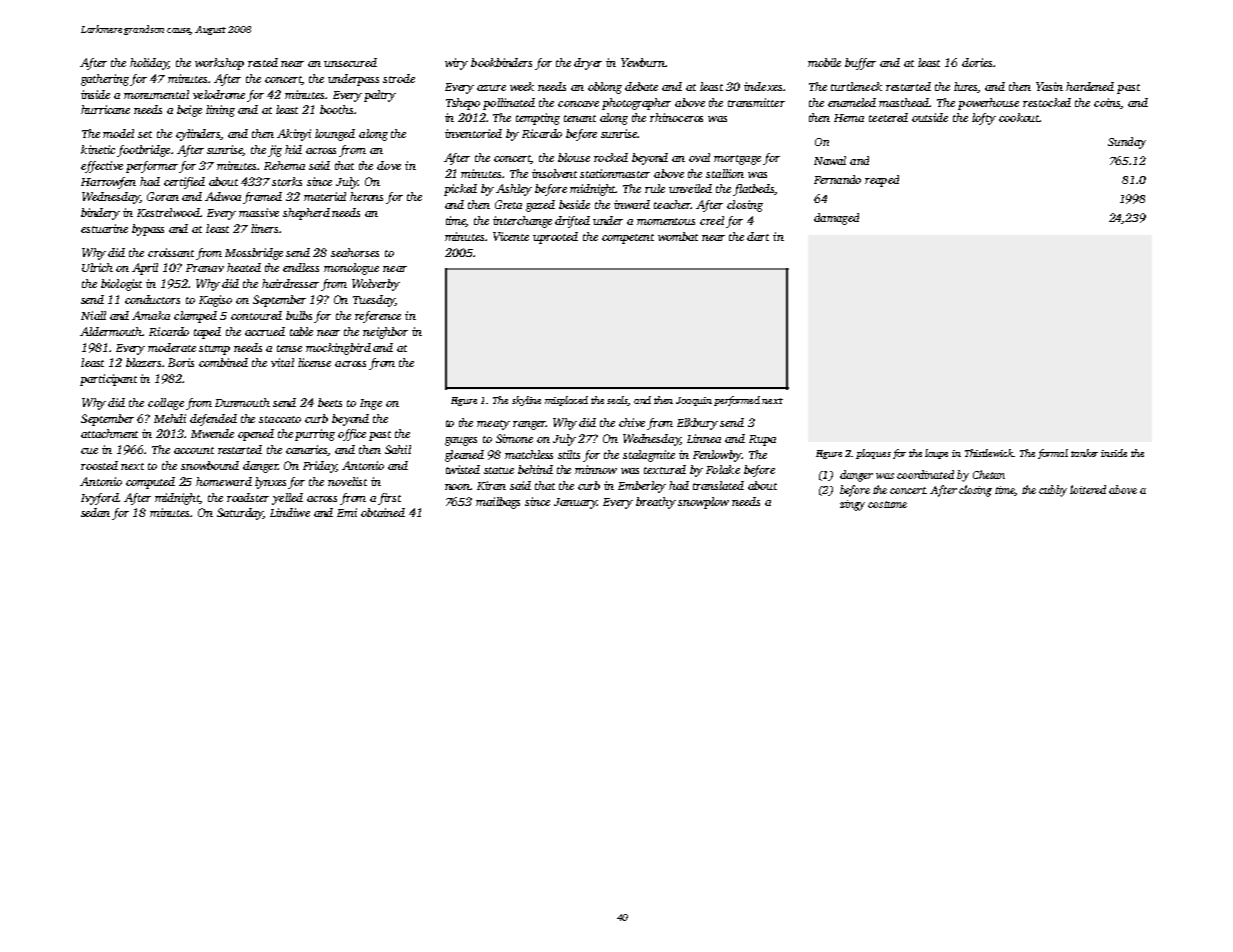 The height and width of the page is (952, 1233). Describe the element at coordinates (385, 333) in the page. I see `neighbor` at that location.
